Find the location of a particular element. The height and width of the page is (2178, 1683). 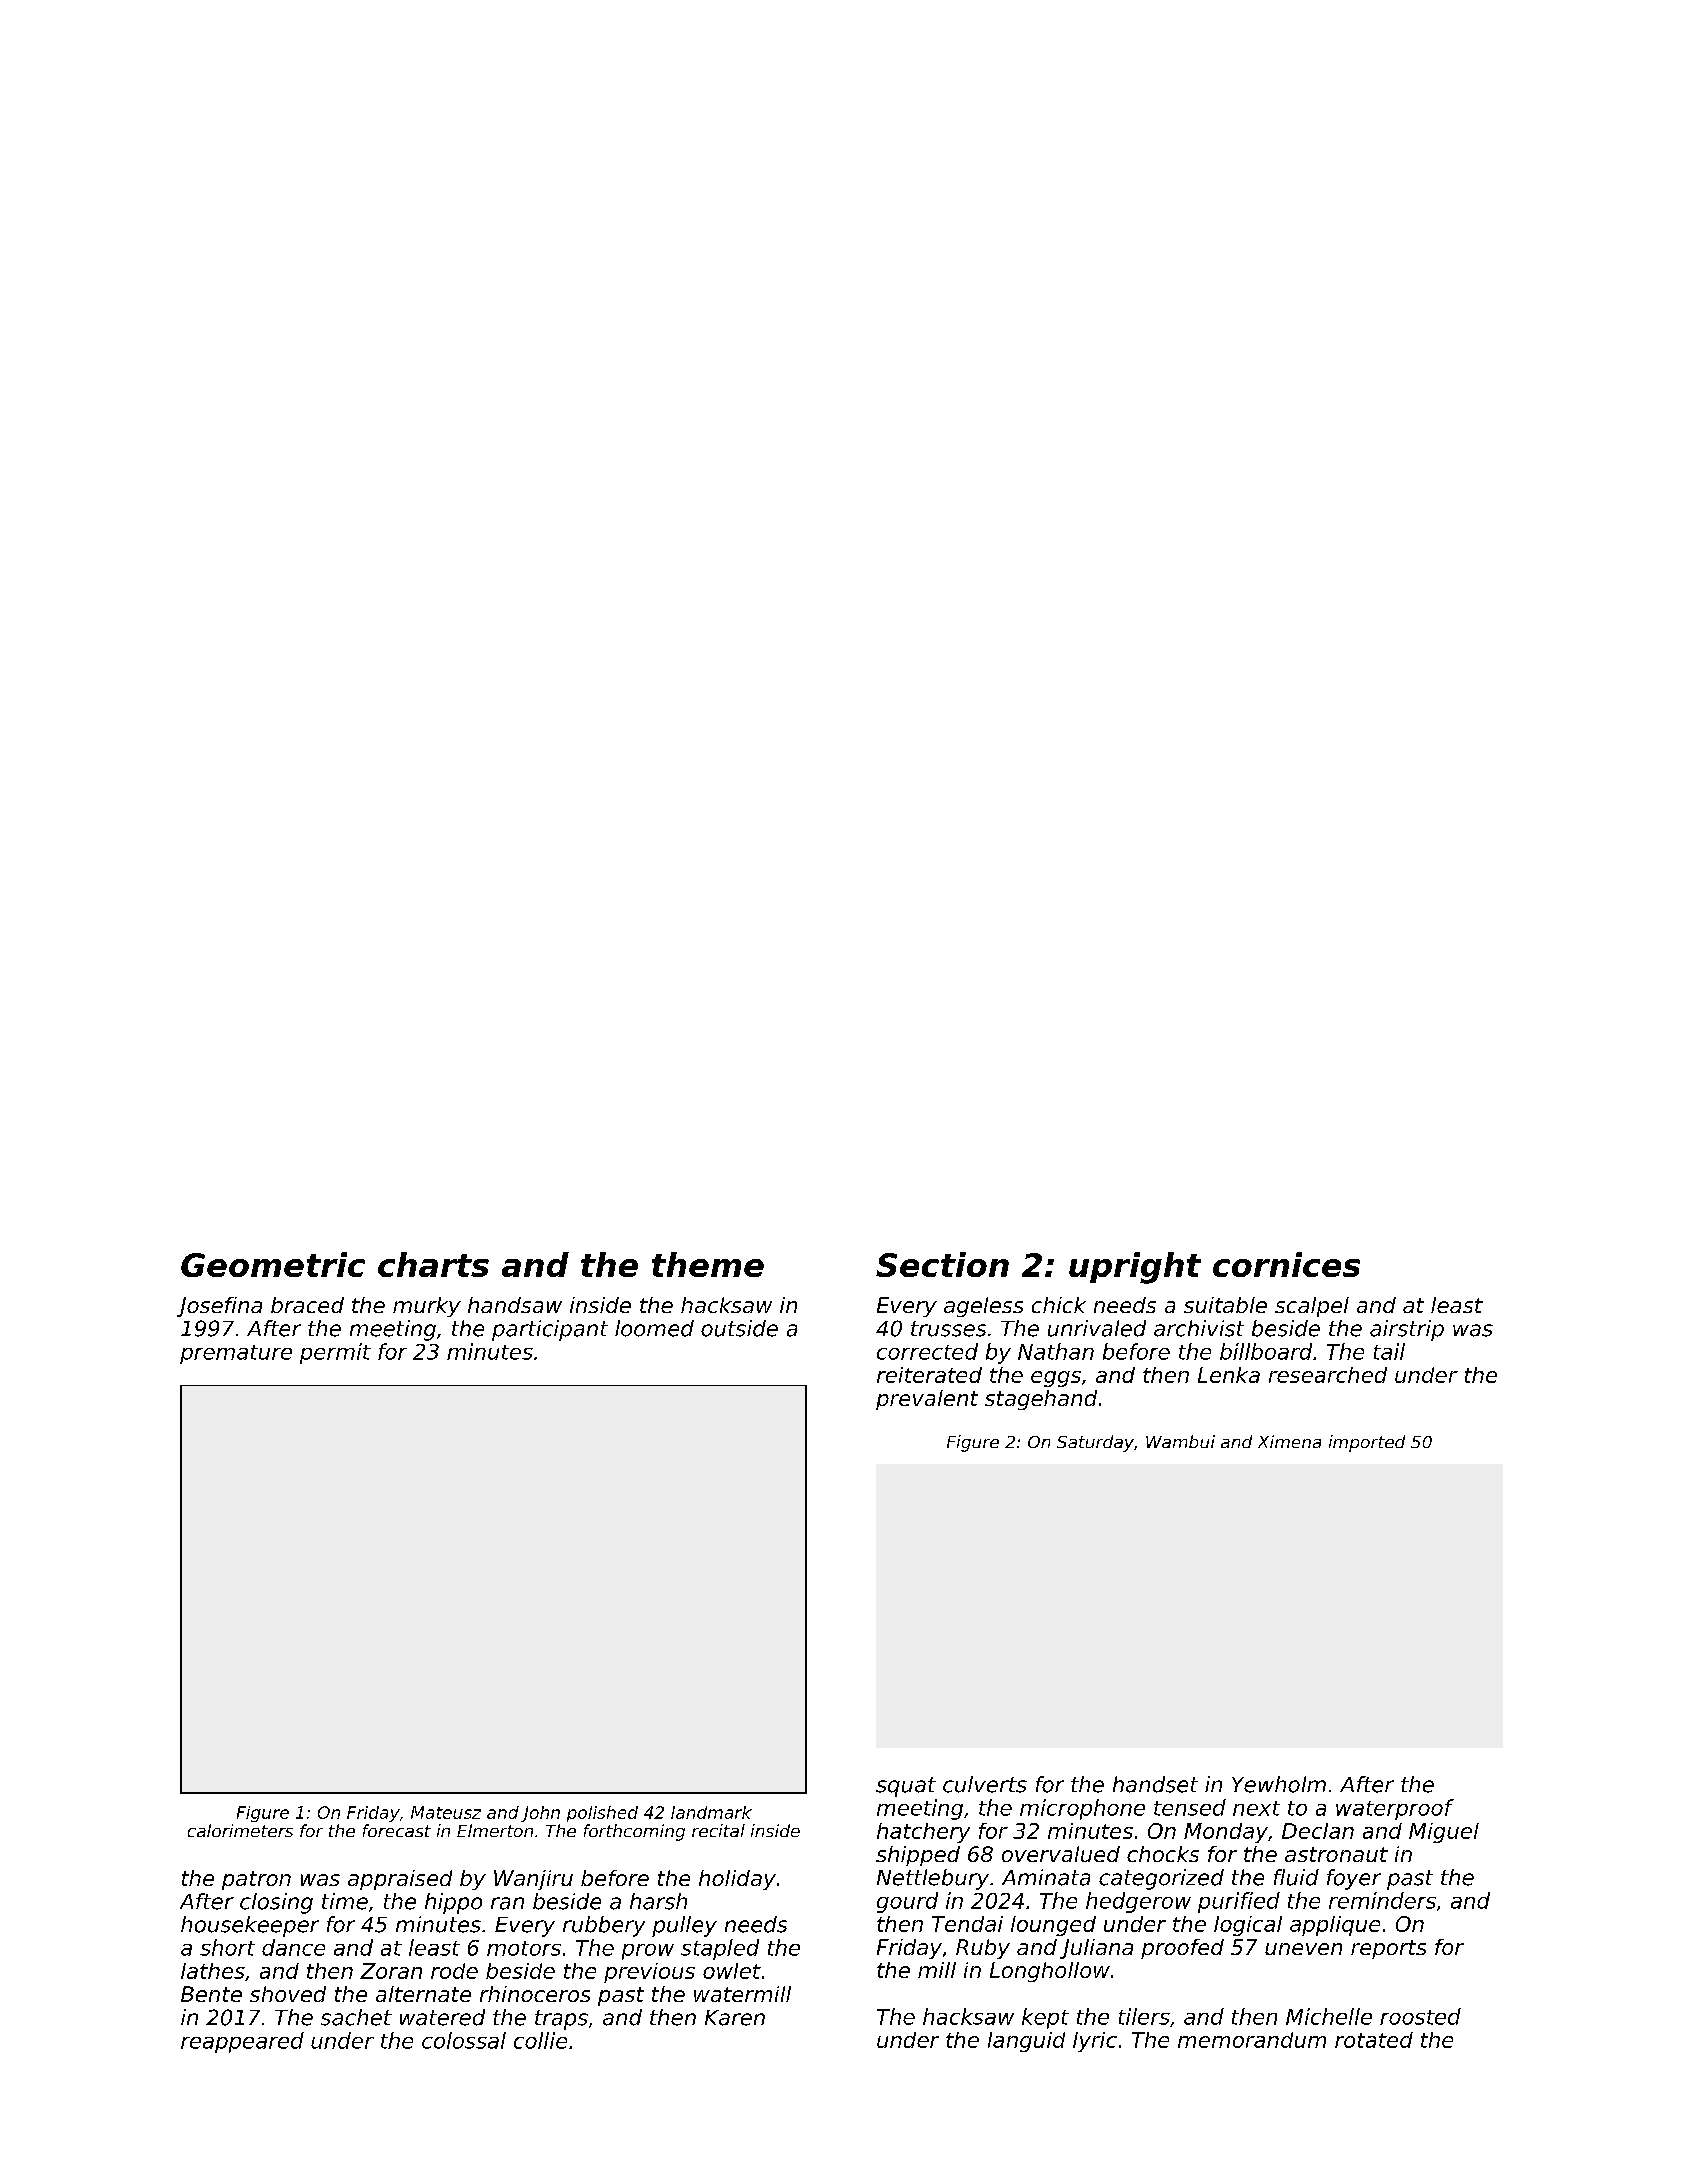

Bente is located at coordinates (211, 1994).
